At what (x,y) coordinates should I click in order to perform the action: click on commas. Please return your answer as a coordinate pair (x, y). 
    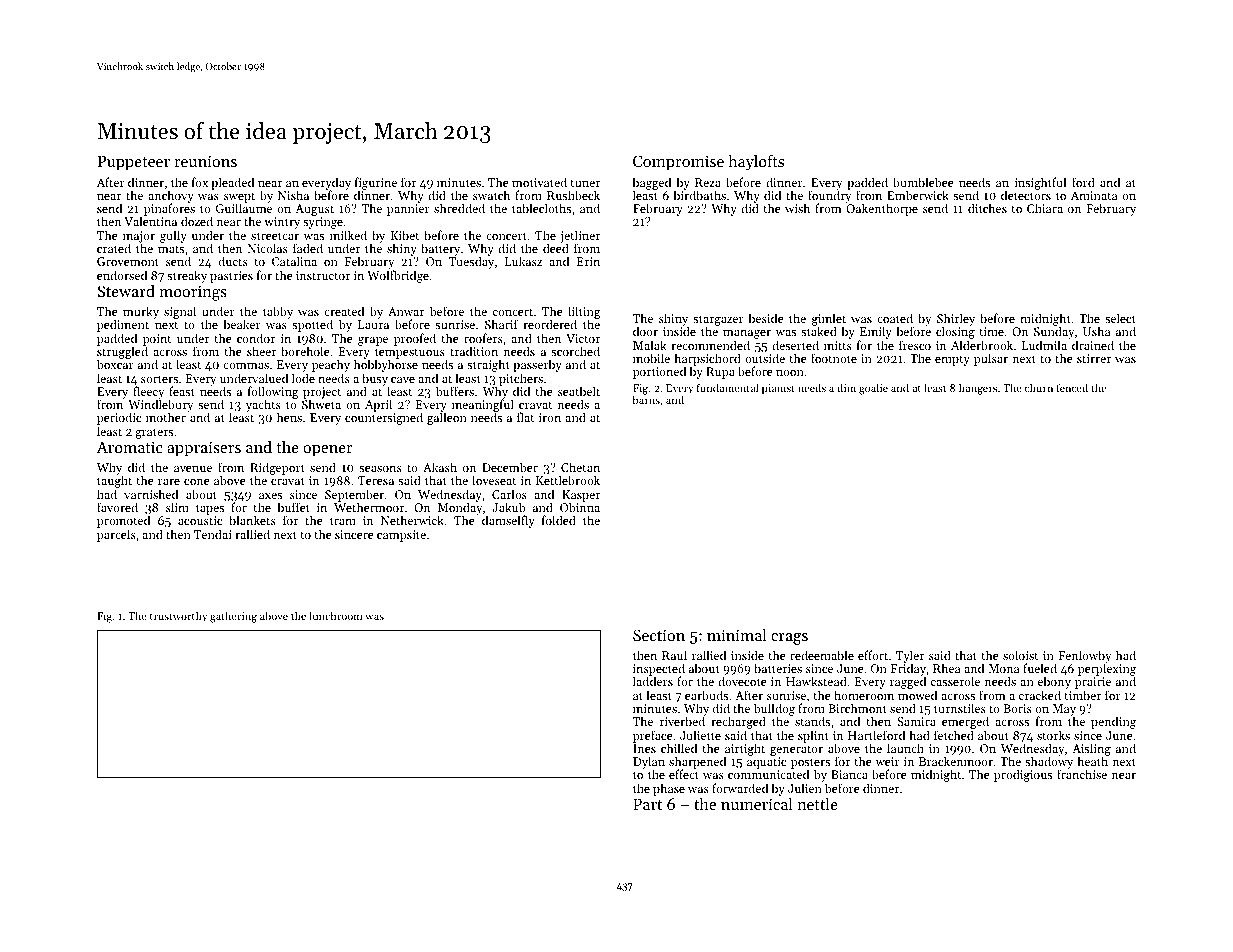
    Looking at the image, I should click on (246, 366).
